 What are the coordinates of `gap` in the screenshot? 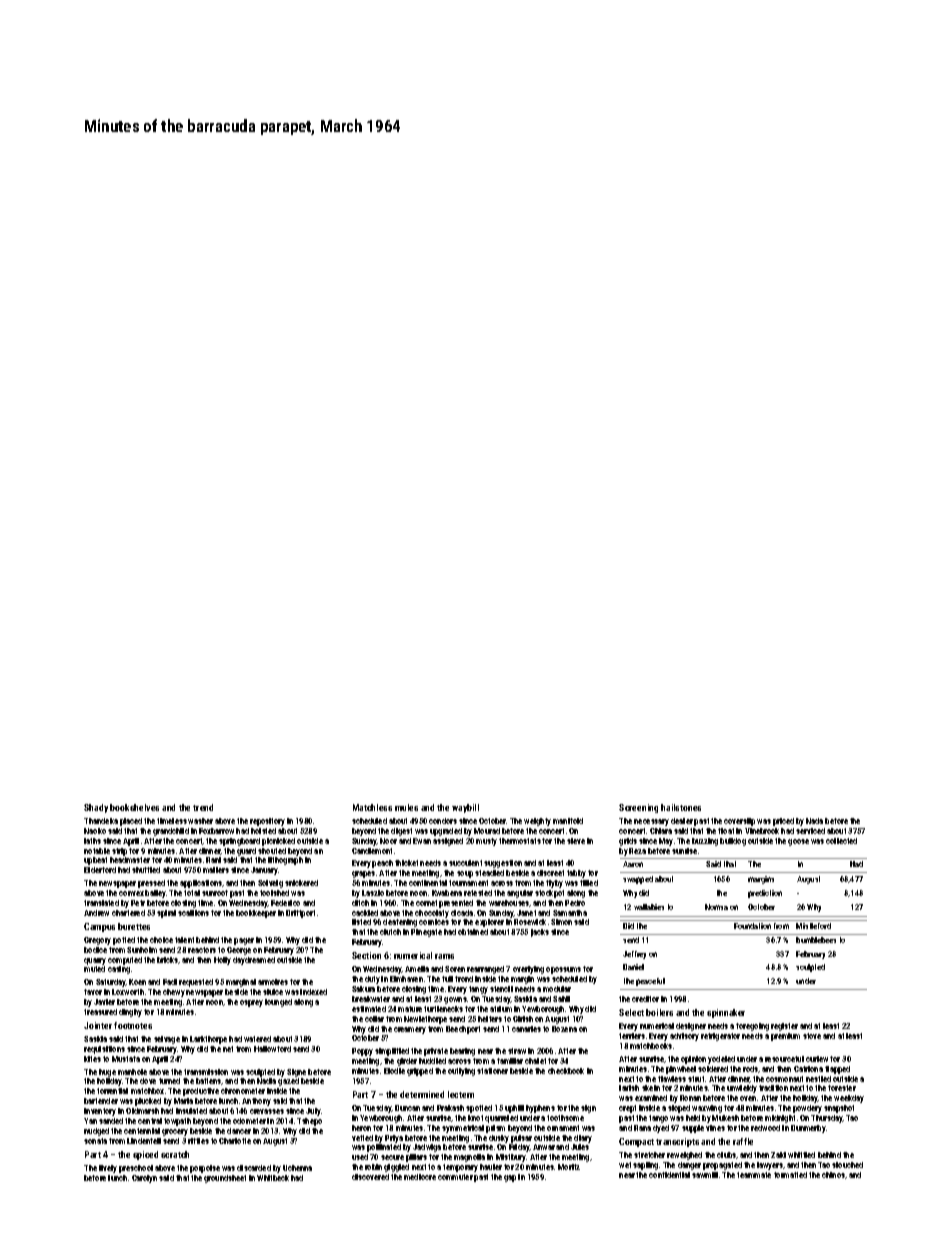 It's located at (510, 1178).
